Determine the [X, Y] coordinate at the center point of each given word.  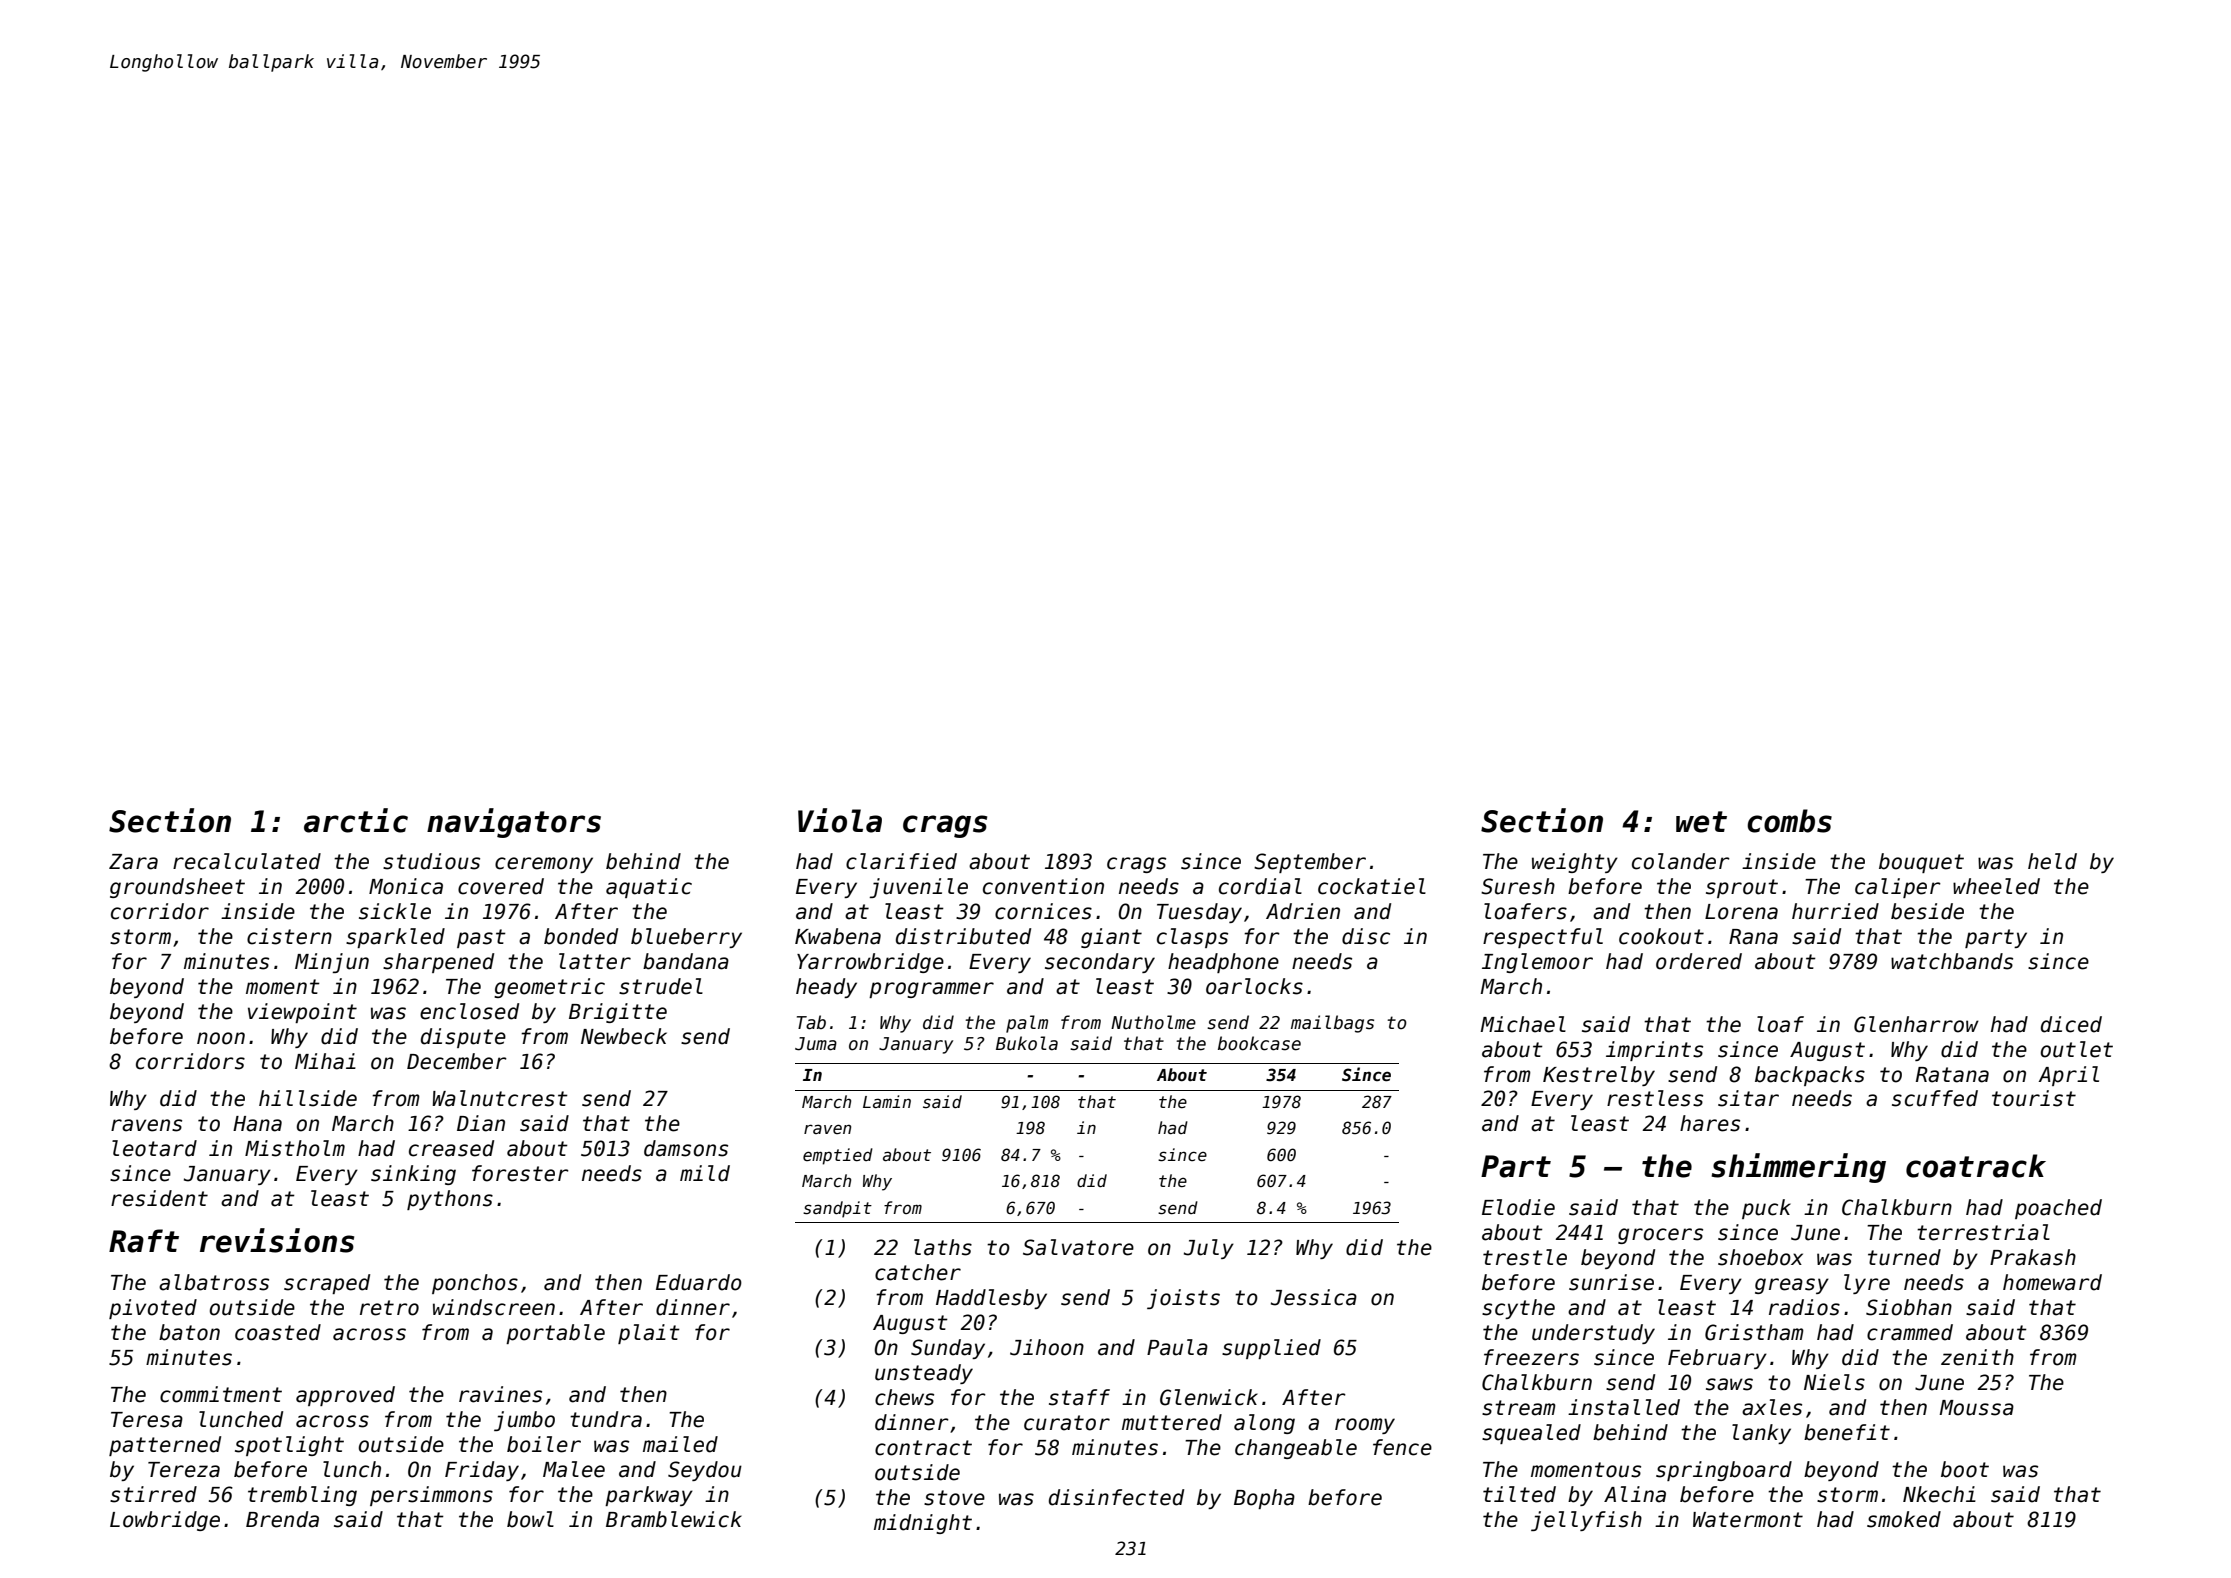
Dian [481, 1123]
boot [1965, 1469]
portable [555, 1334]
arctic [356, 820]
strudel [661, 986]
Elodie [1518, 1207]
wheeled [1996, 886]
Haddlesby [991, 1299]
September [1310, 863]
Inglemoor [1537, 963]
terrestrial [1983, 1232]
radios [1804, 1307]
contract [923, 1448]
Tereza [184, 1470]
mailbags [1332, 1024]
